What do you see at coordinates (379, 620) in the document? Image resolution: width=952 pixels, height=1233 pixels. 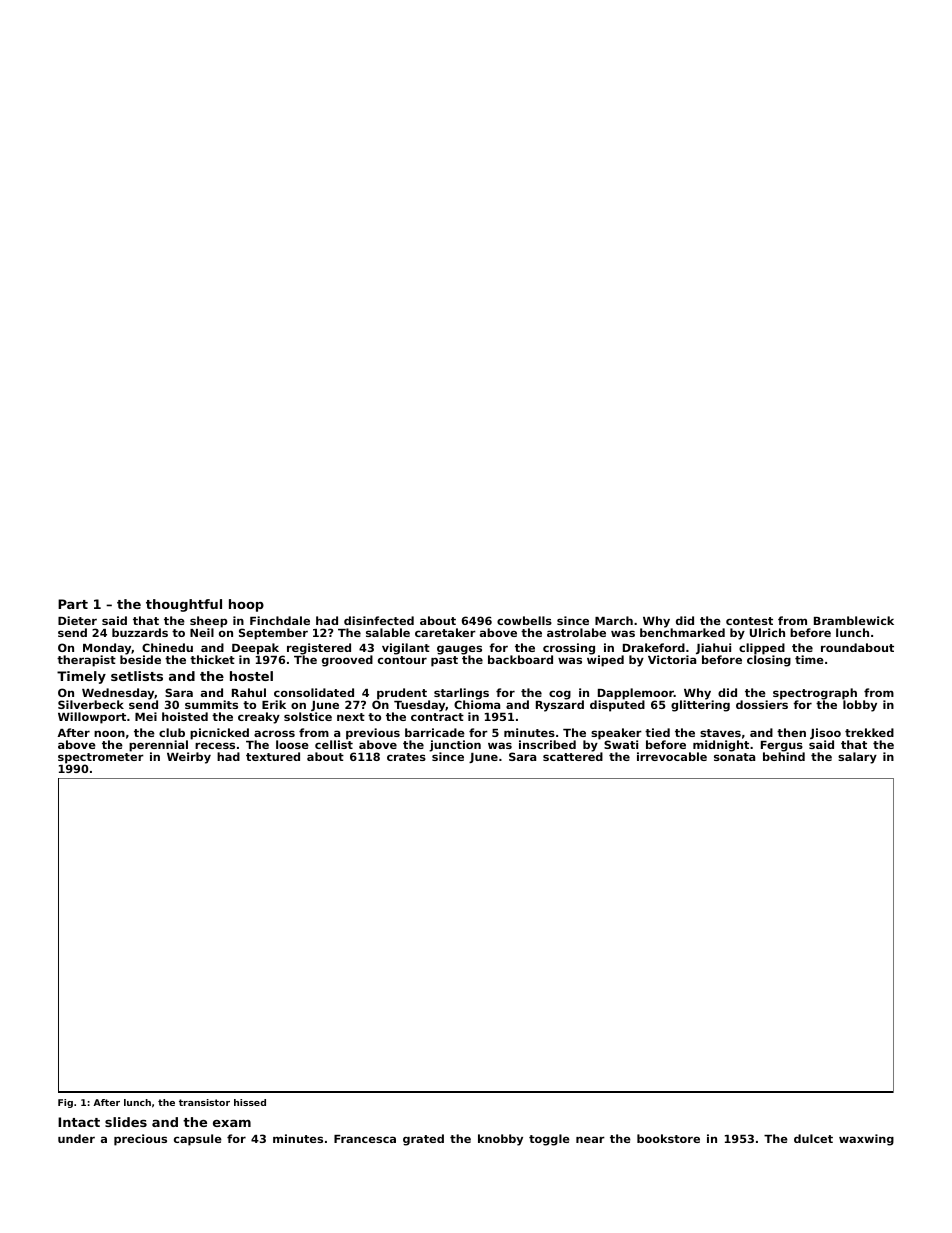 I see `disinfected` at bounding box center [379, 620].
